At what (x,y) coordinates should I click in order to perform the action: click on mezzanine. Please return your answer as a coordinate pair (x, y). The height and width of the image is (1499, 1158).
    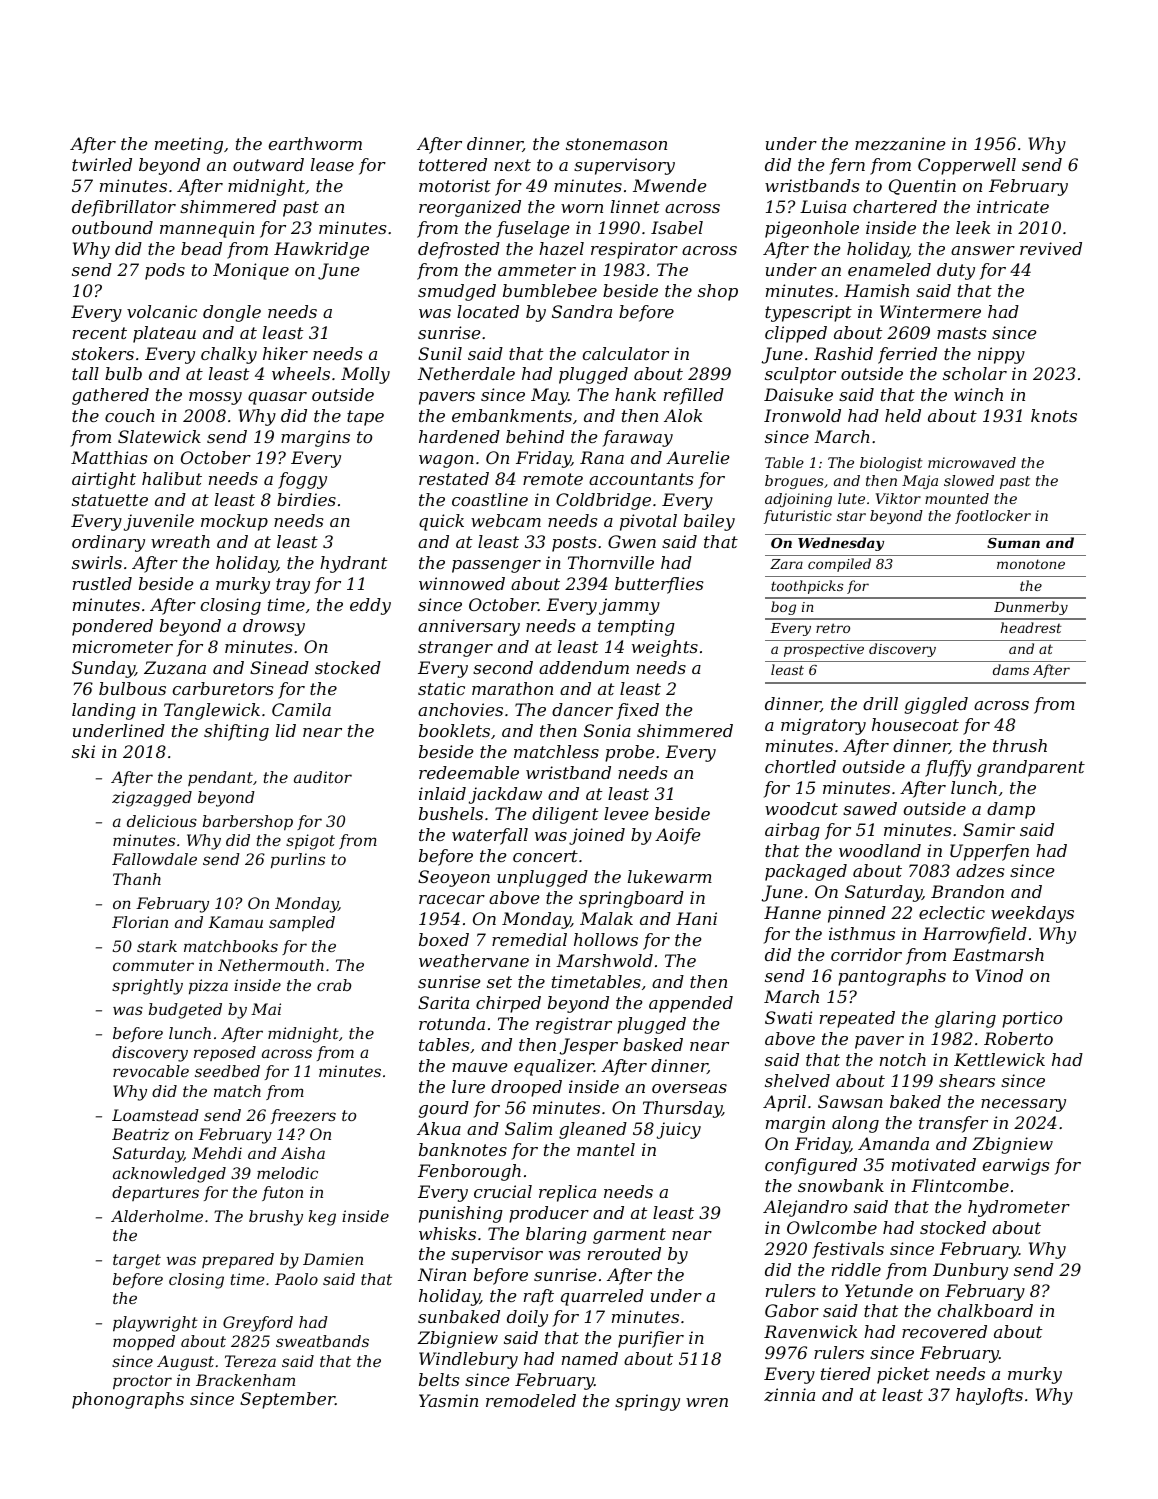
    Looking at the image, I should click on (900, 144).
